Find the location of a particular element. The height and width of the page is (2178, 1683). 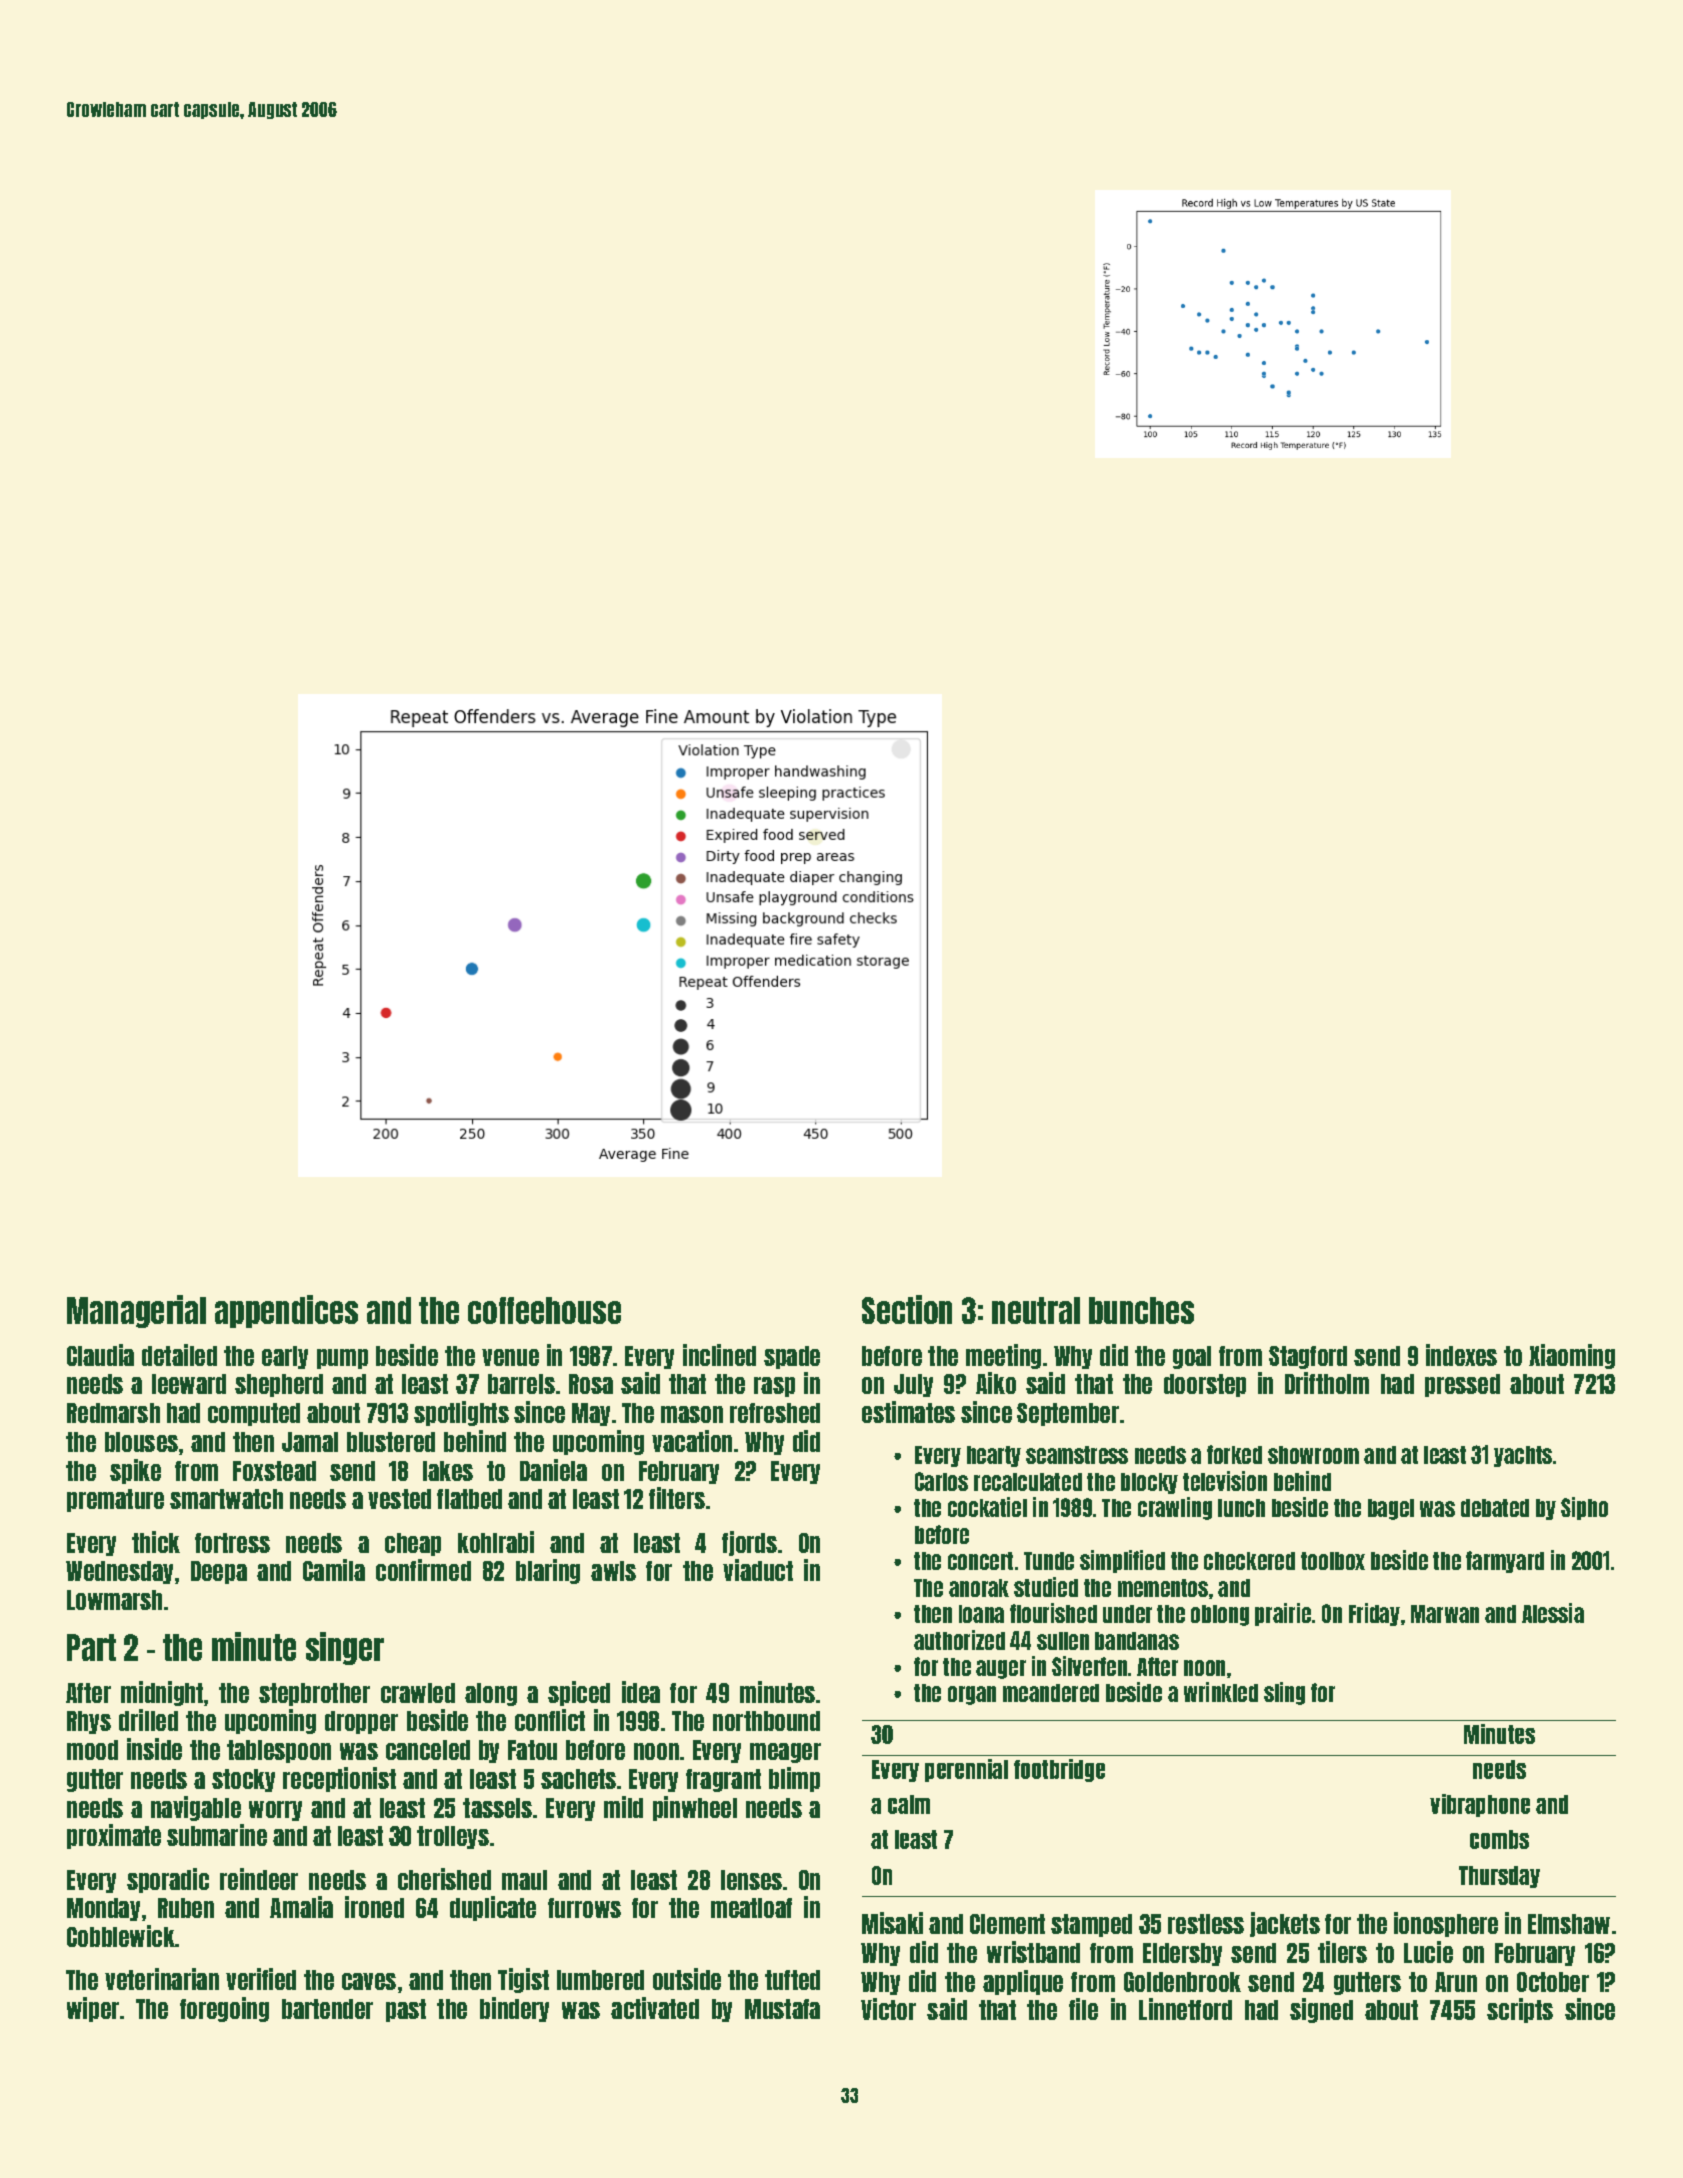

early is located at coordinates (285, 1357).
